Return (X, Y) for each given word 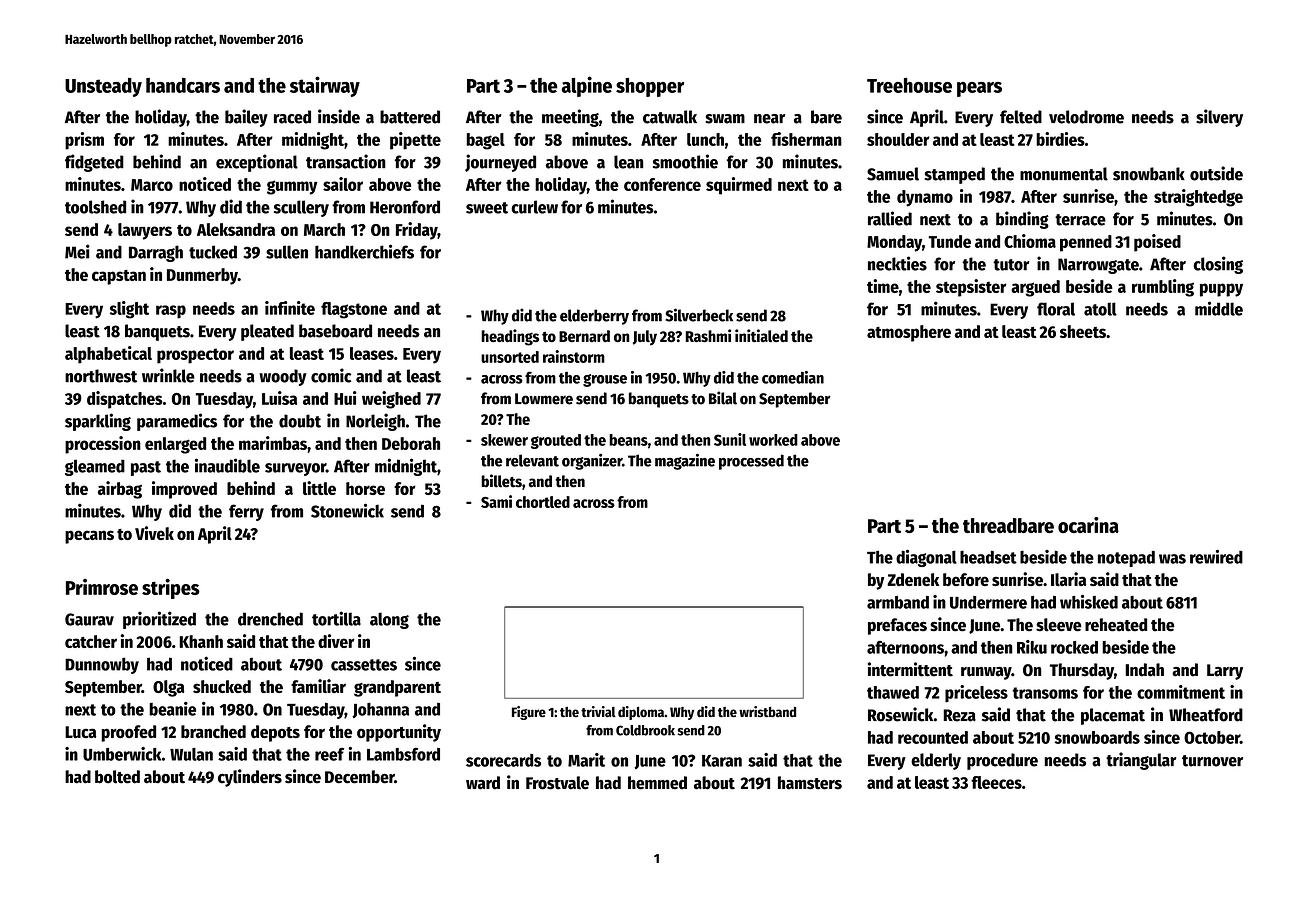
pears (979, 89)
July (645, 338)
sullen (287, 252)
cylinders (250, 778)
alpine (587, 86)
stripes (171, 589)
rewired (1216, 557)
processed (751, 462)
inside (339, 116)
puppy (1221, 290)
